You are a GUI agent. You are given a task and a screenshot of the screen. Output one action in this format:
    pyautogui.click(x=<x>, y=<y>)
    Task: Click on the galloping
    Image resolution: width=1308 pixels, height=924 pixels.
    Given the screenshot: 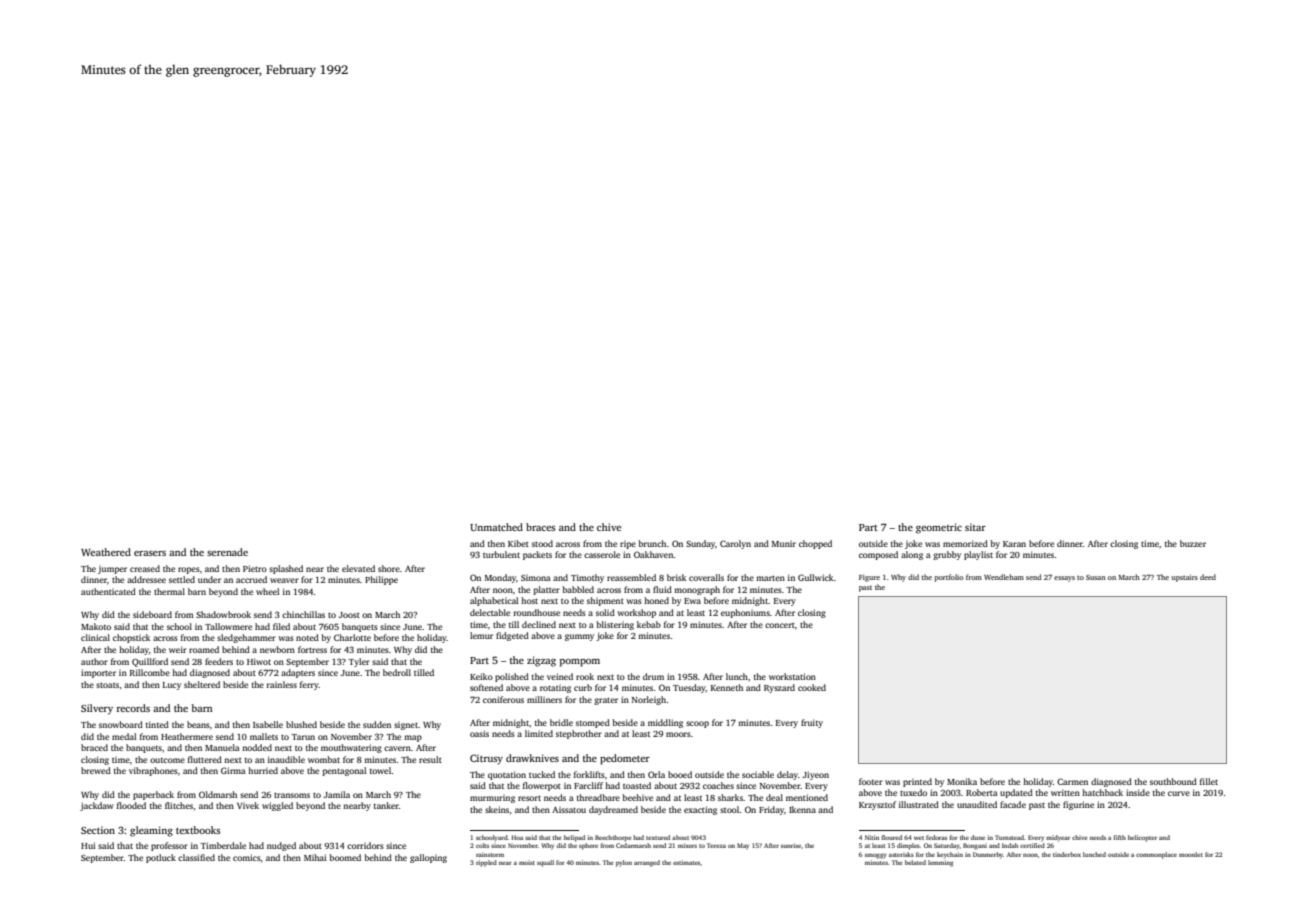 What is the action you would take?
    pyautogui.click(x=428, y=858)
